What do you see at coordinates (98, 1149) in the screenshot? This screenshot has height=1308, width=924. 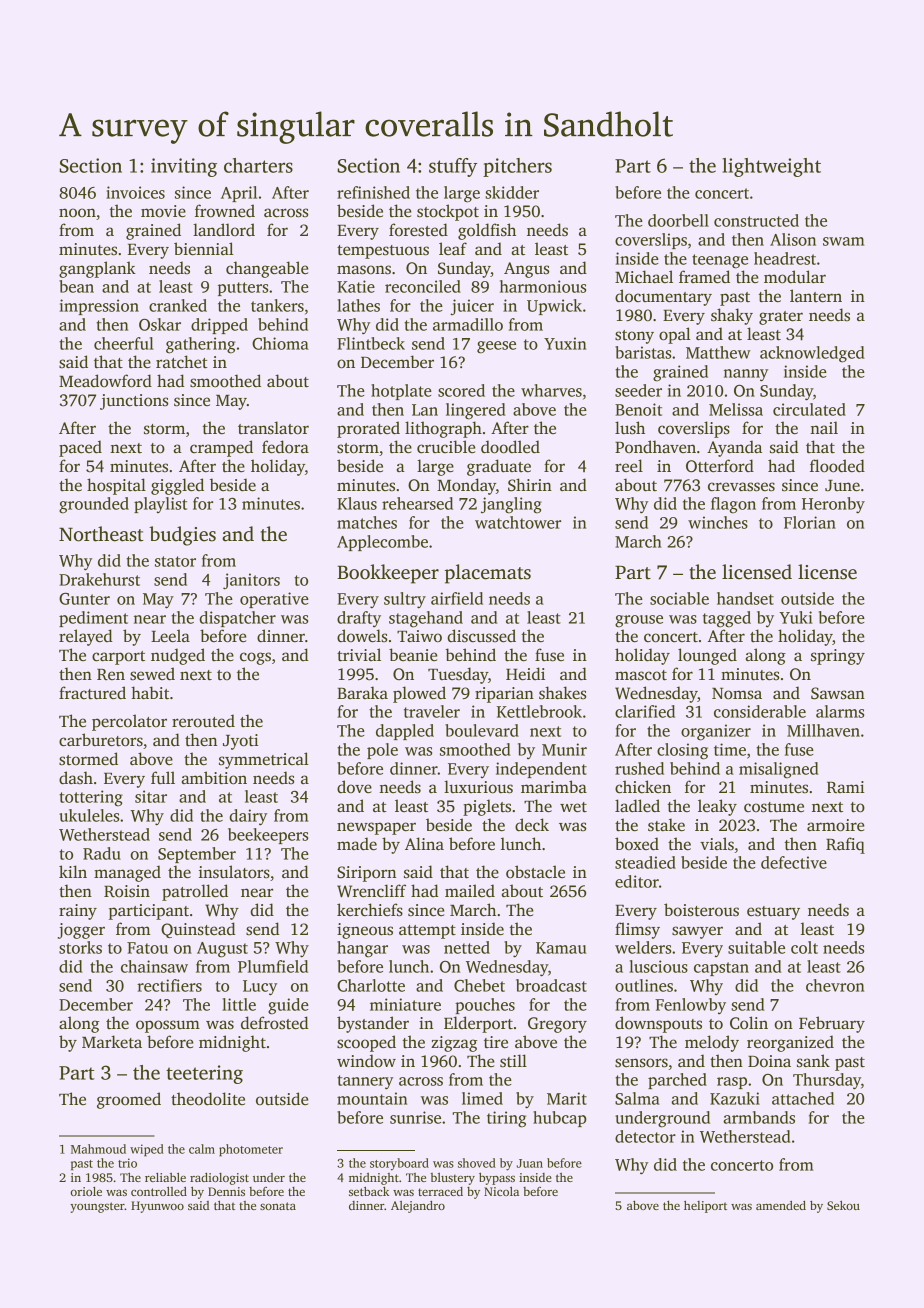 I see `Mahmoud` at bounding box center [98, 1149].
